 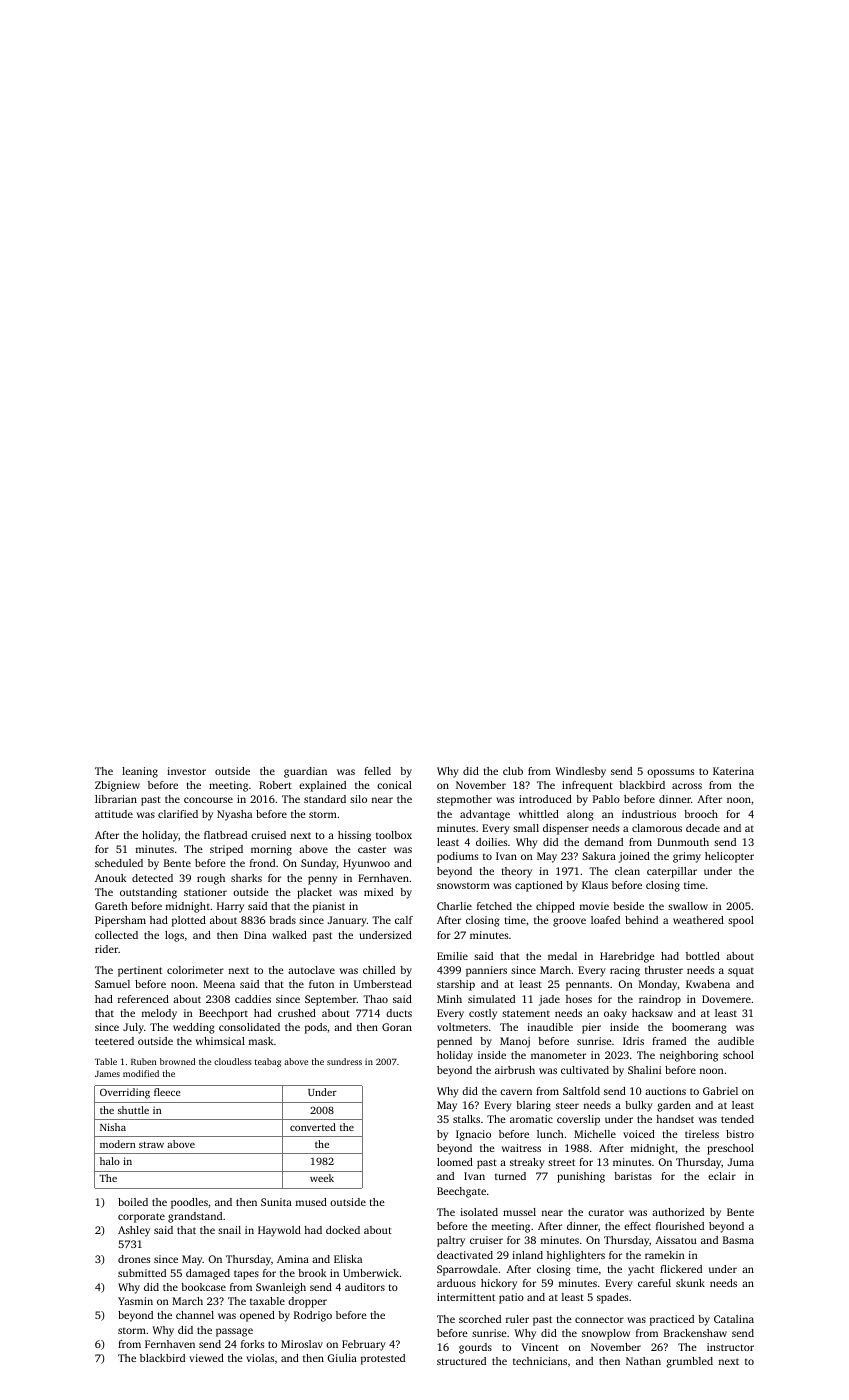 I want to click on penny, so click(x=322, y=880).
